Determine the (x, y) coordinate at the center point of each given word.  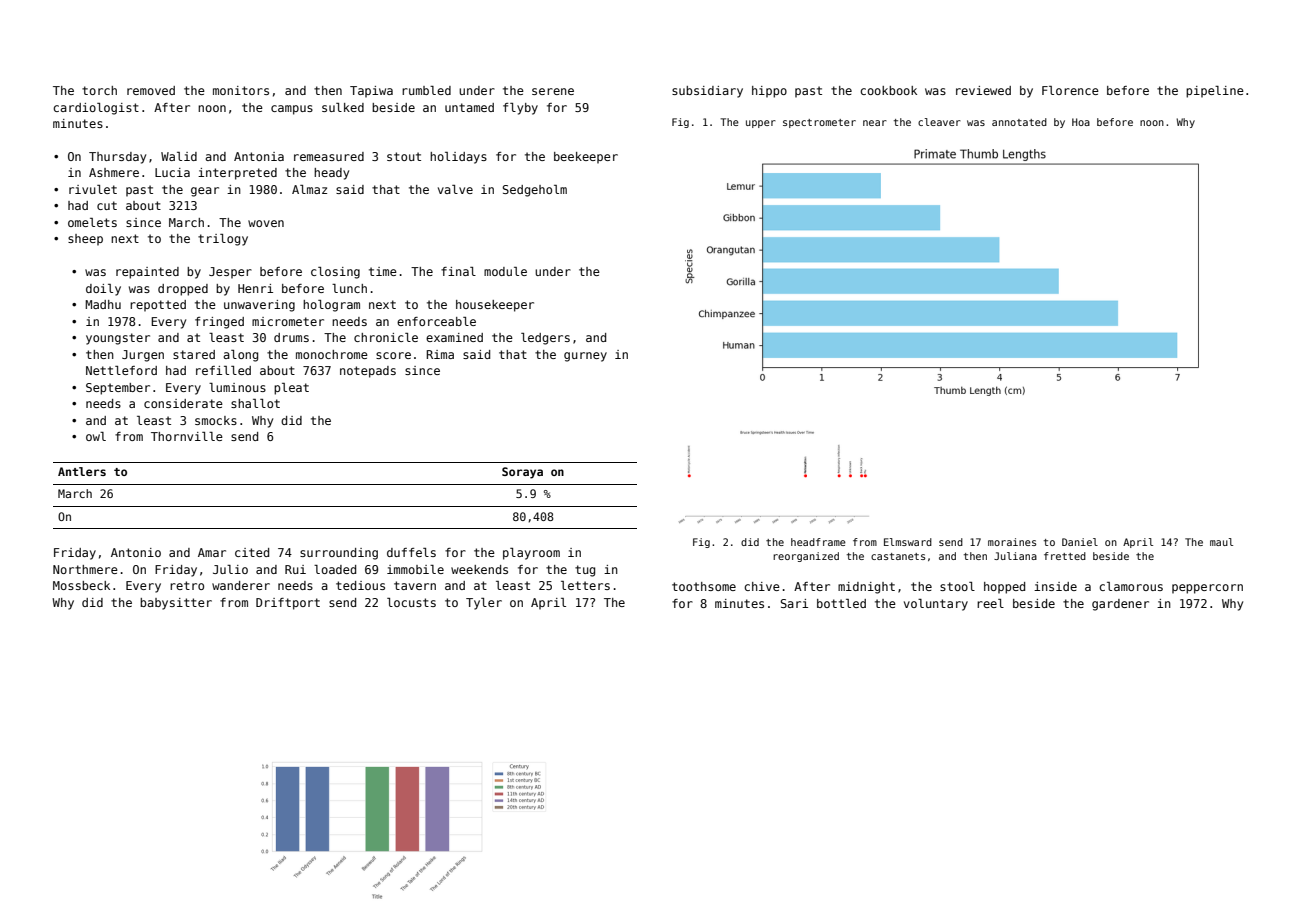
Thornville (187, 436)
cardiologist (96, 109)
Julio (230, 569)
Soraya (522, 473)
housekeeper (495, 306)
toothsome (704, 586)
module (505, 271)
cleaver (939, 122)
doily (103, 290)
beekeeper (586, 158)
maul (1221, 542)
